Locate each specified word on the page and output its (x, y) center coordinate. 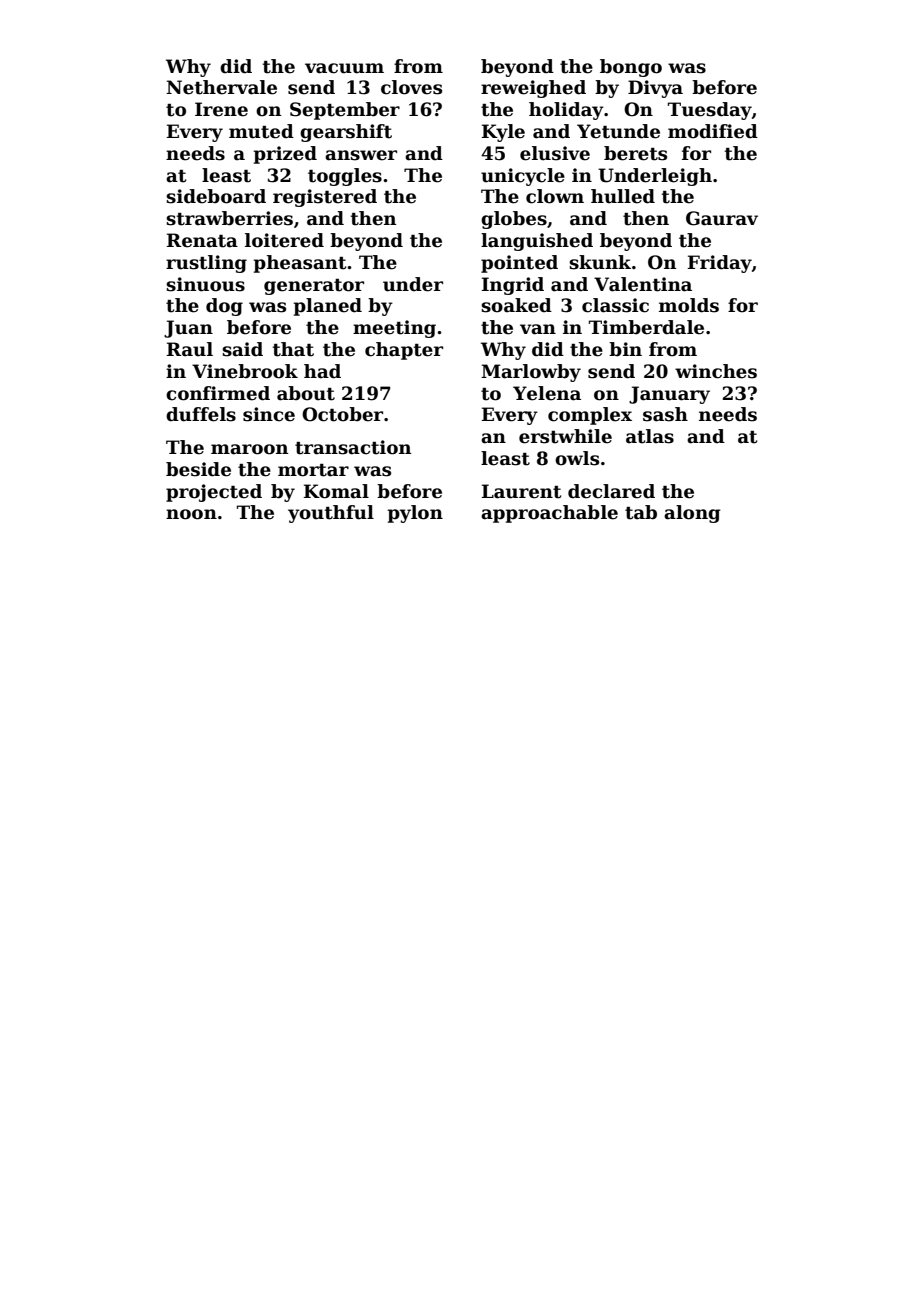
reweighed (533, 89)
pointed (519, 264)
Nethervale (221, 87)
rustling (206, 264)
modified (713, 131)
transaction (353, 447)
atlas (650, 436)
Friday (720, 264)
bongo (631, 68)
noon (191, 514)
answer (361, 155)
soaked (516, 305)
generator (314, 287)
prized (285, 155)
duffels (201, 414)
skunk (600, 262)
